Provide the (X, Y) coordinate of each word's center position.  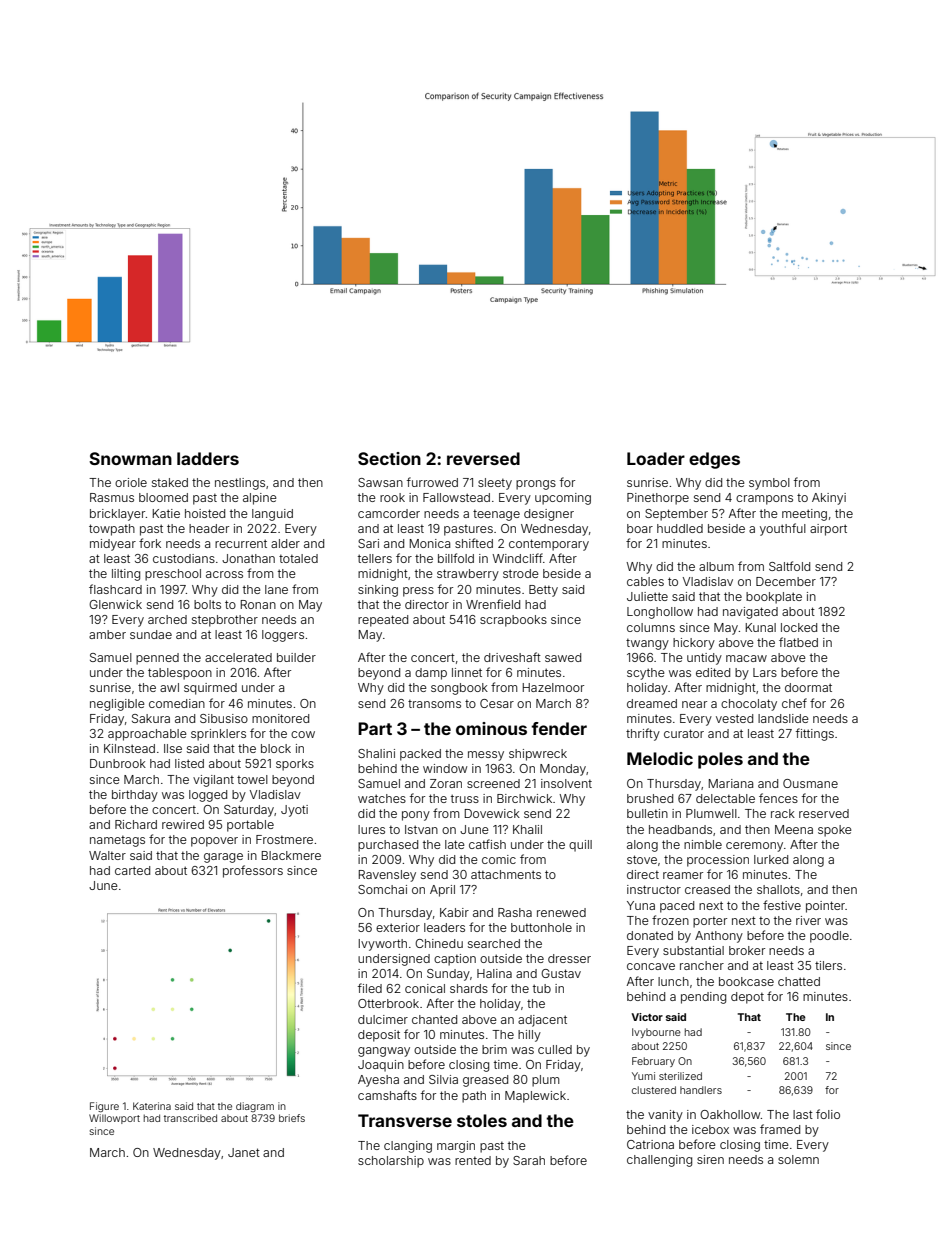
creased (707, 889)
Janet (244, 1152)
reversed (483, 458)
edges (714, 460)
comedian (177, 703)
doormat (808, 687)
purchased (388, 846)
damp (431, 674)
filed (370, 988)
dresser (569, 958)
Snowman (130, 458)
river (808, 920)
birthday (135, 796)
